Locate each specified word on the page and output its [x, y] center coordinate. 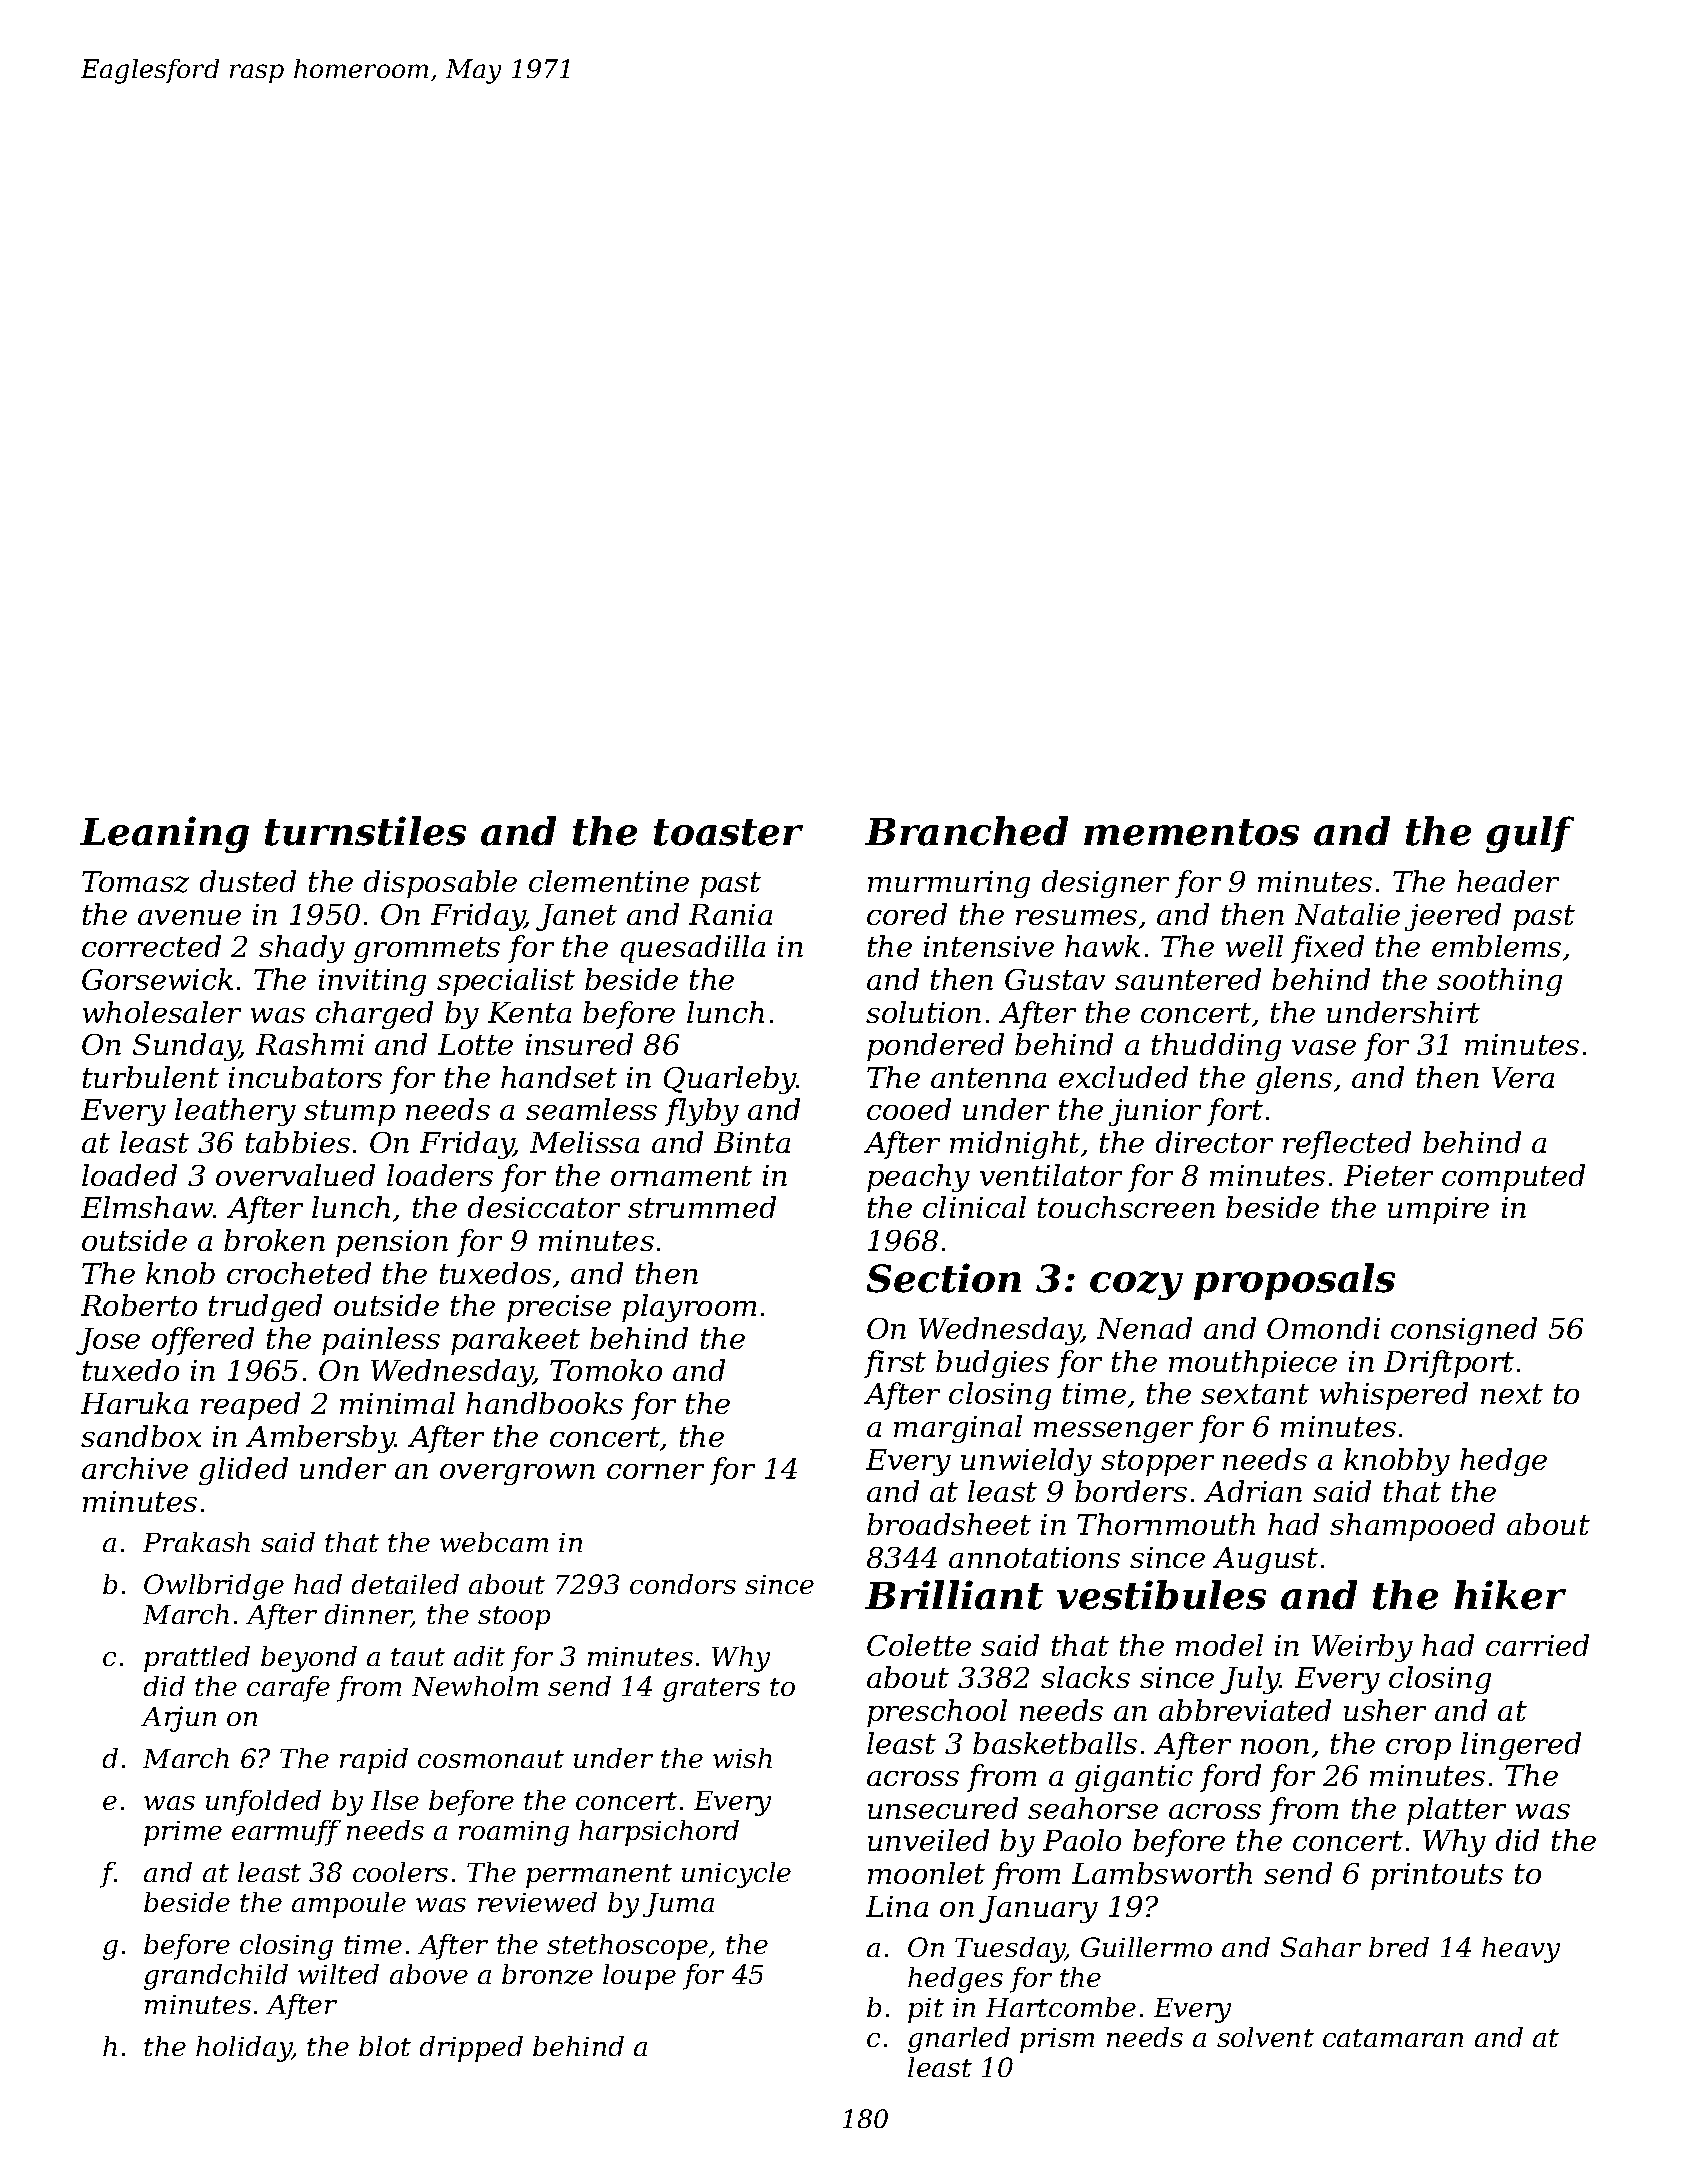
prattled [197, 1659]
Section [944, 1278]
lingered [1521, 1746]
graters [711, 1690]
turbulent [151, 1077]
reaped [250, 1406]
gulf [1530, 834]
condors [683, 1584]
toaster [728, 832]
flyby [702, 1112]
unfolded [263, 1803]
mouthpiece [1253, 1364]
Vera [1523, 1077]
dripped [471, 2049]
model [1219, 1645]
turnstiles [365, 831]
